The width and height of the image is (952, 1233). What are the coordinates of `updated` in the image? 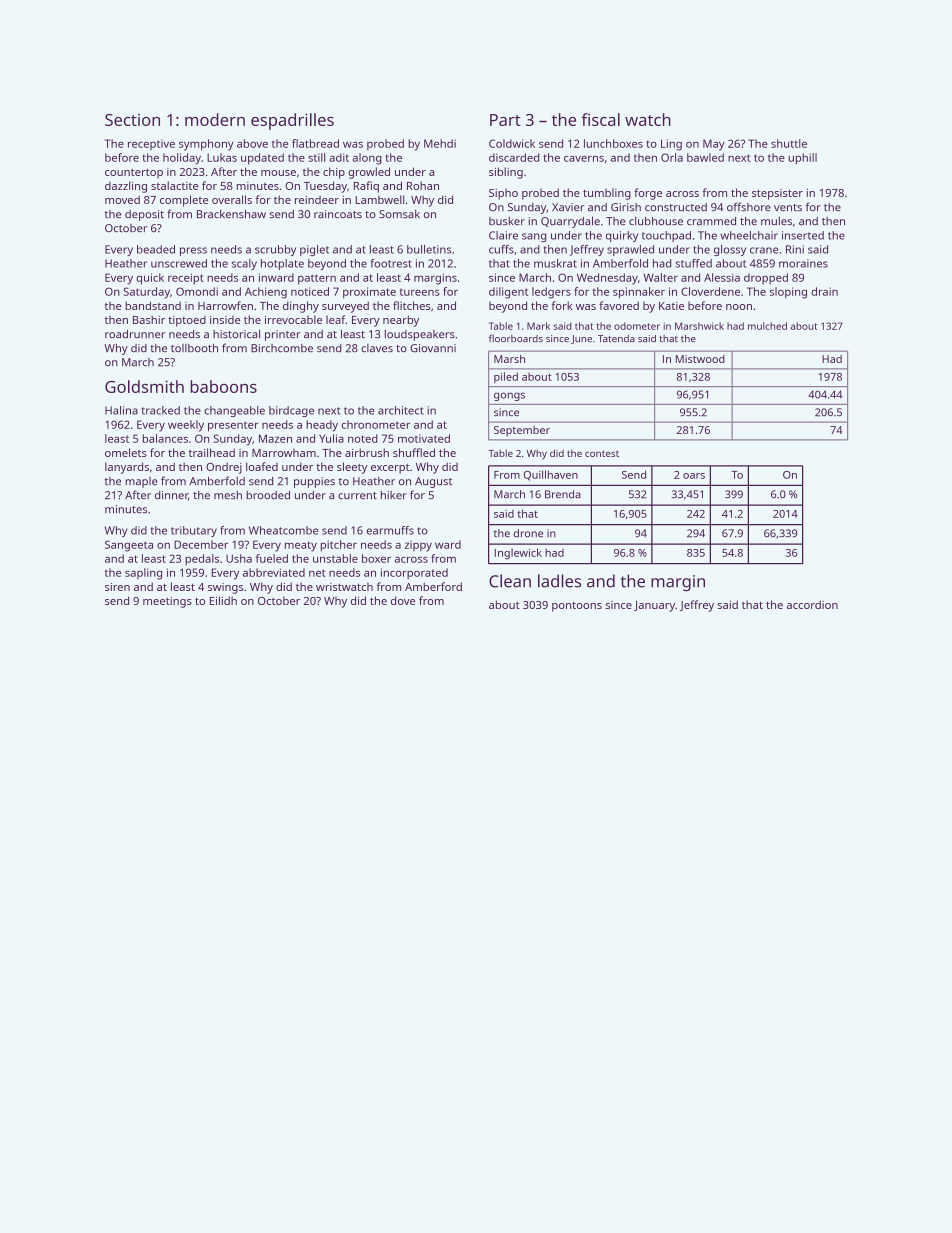 It's located at (262, 159).
